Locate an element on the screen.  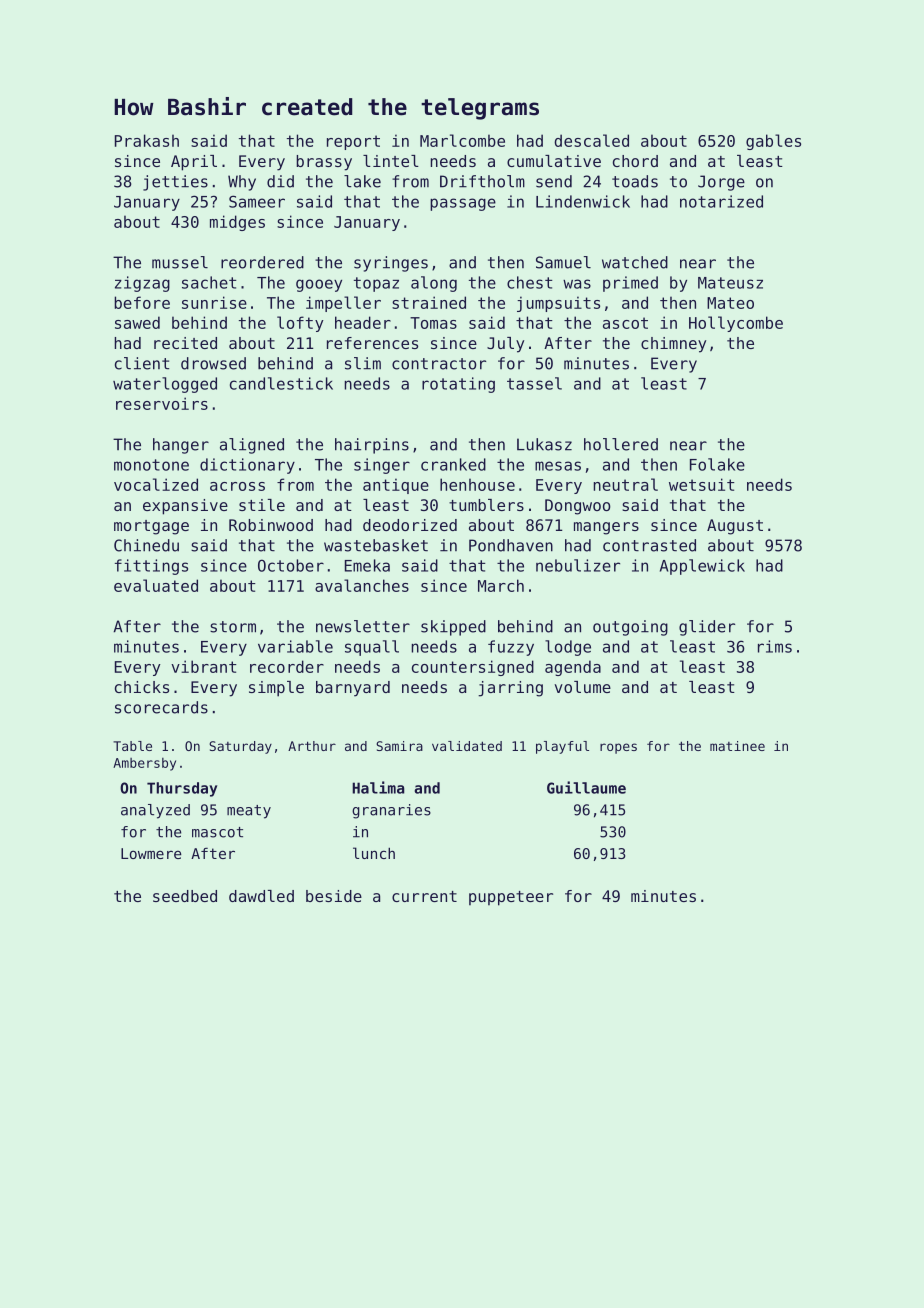
gables is located at coordinates (773, 142).
